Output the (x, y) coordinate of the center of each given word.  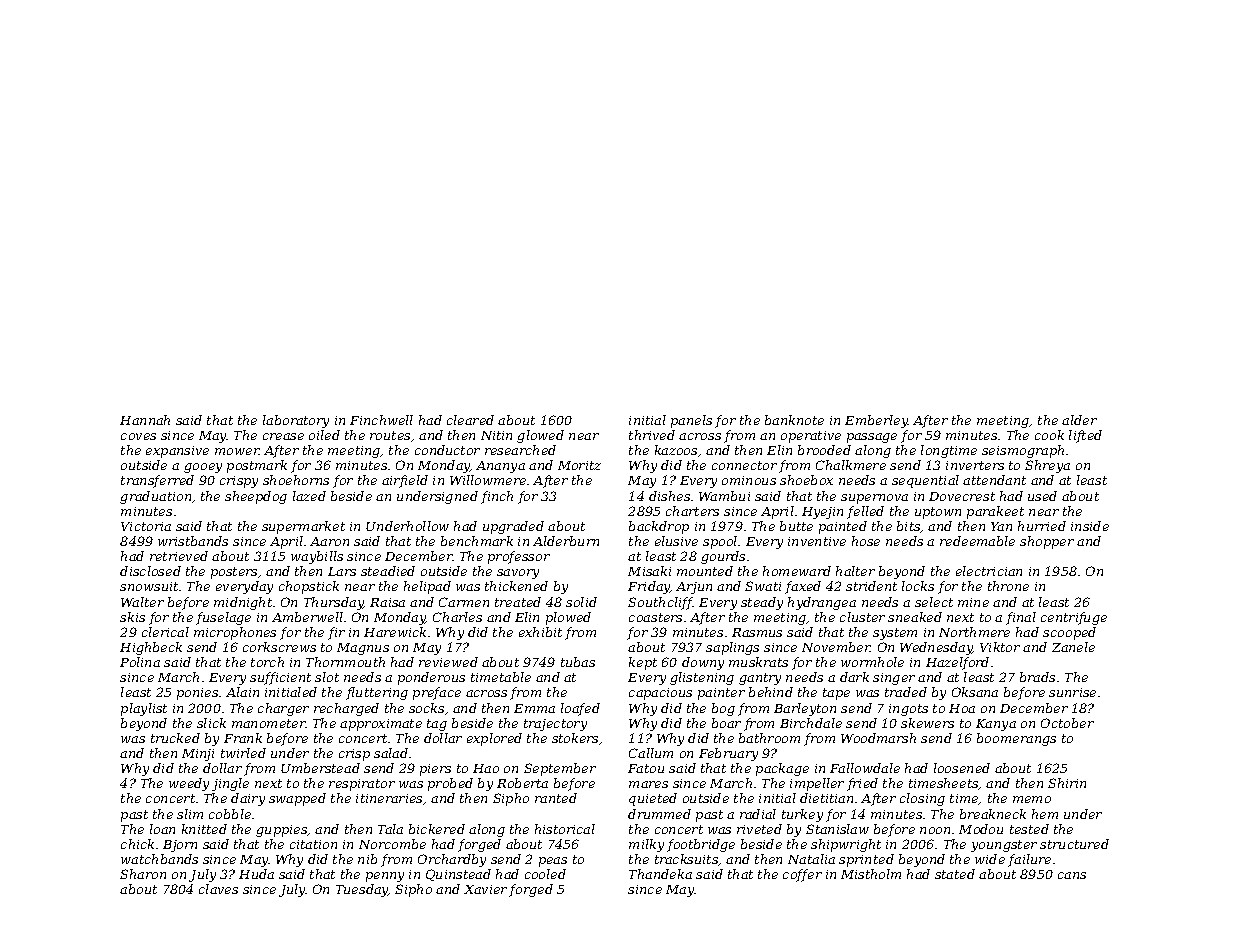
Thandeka (660, 874)
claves (218, 889)
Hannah (145, 420)
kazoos (676, 450)
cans (1072, 875)
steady (762, 603)
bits (909, 527)
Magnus (363, 649)
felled (865, 512)
